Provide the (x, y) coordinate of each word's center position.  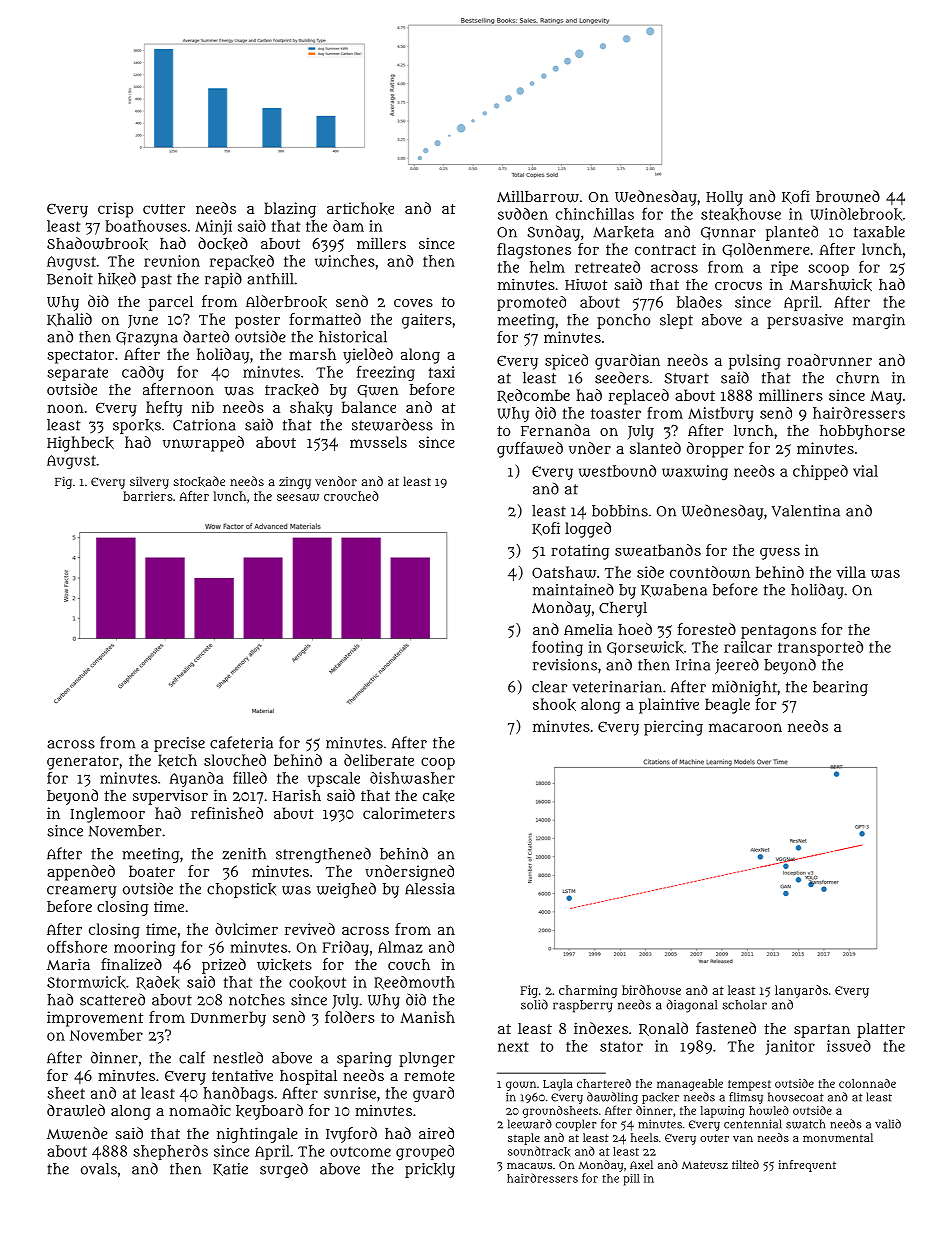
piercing (673, 728)
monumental (838, 1137)
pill (631, 1180)
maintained (573, 590)
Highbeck (80, 444)
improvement (95, 1019)
